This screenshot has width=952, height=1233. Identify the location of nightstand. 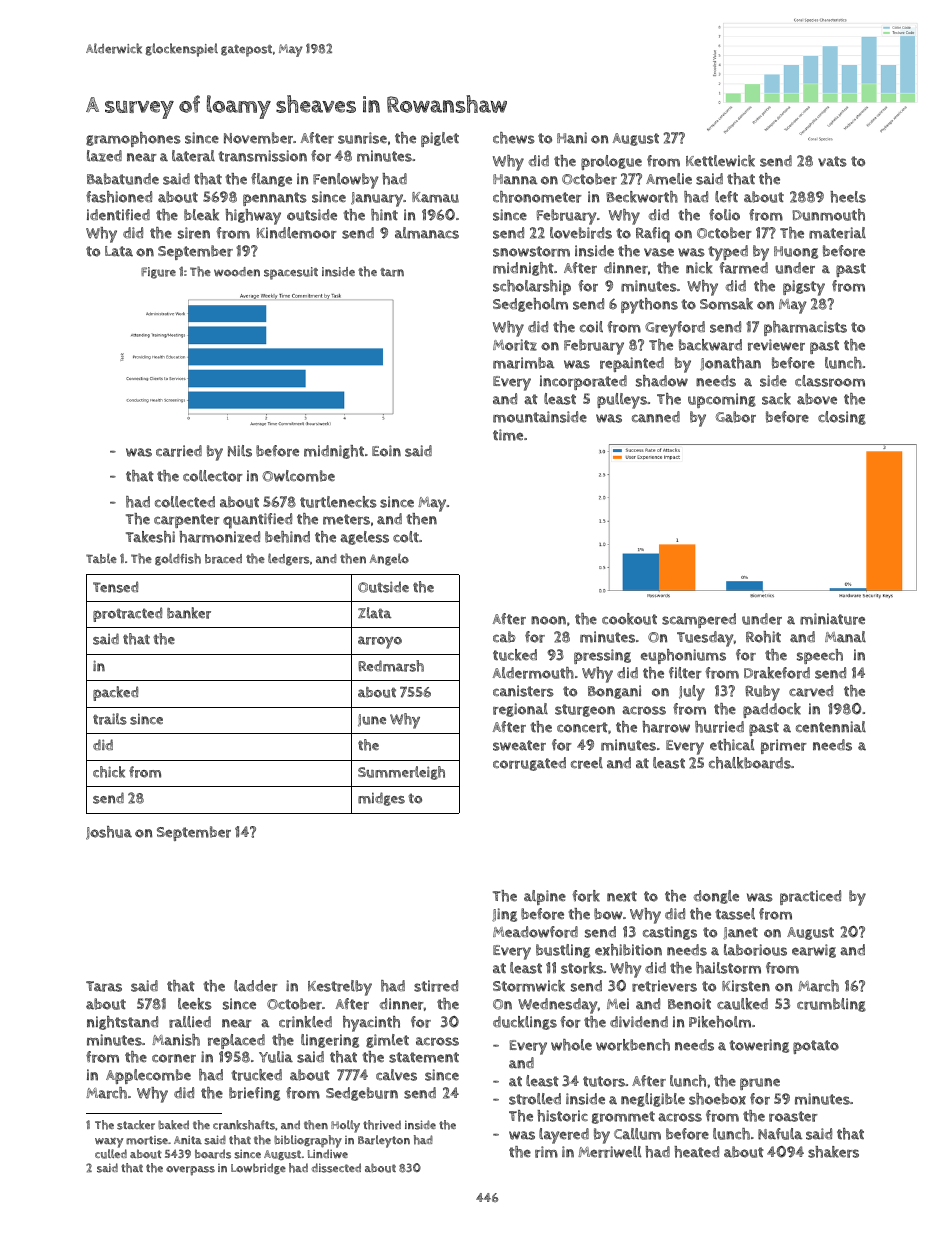
(122, 1023).
